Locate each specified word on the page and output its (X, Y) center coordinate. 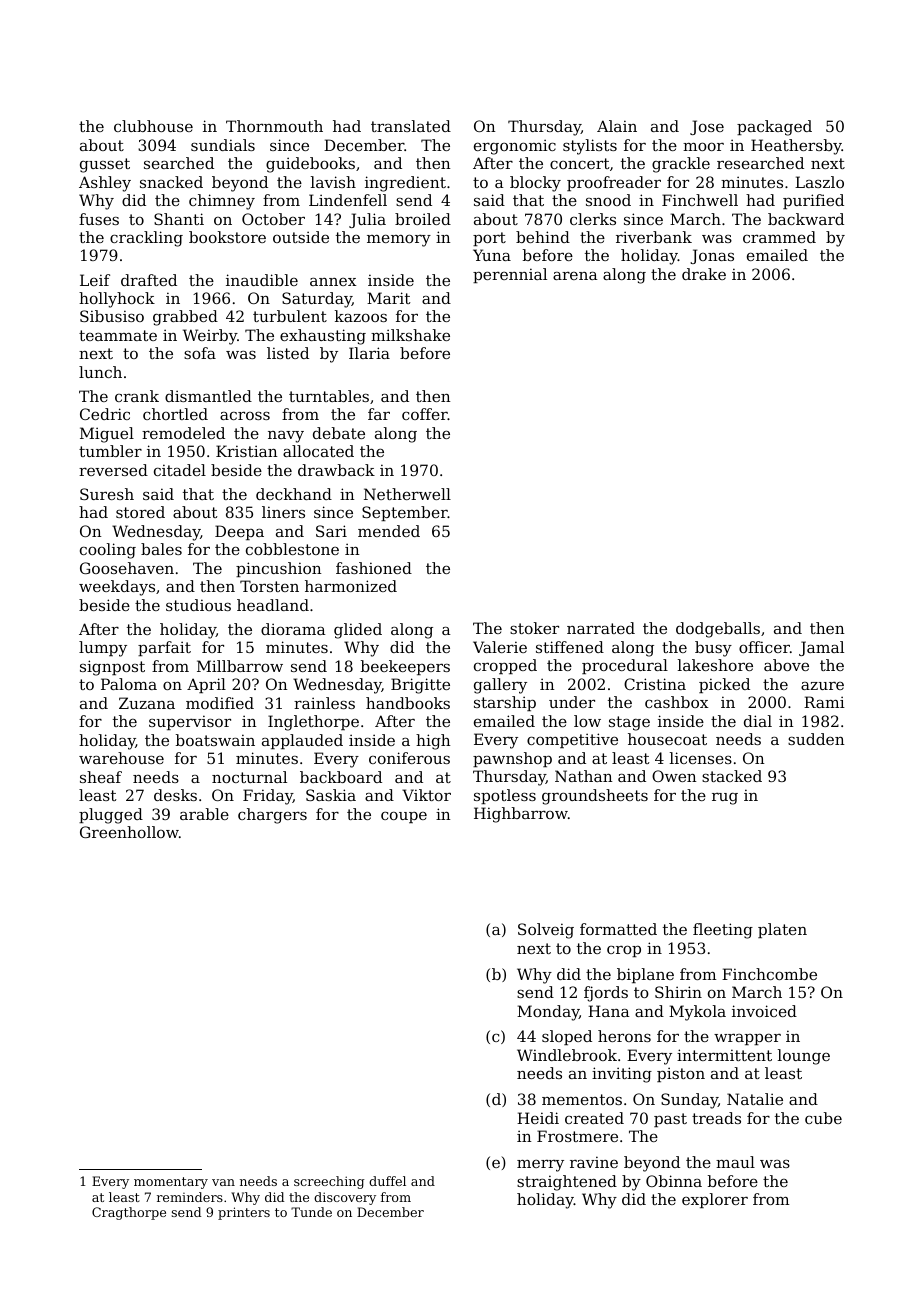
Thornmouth (274, 126)
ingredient (405, 184)
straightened (567, 1183)
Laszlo (819, 182)
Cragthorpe (129, 1213)
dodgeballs (718, 630)
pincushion (278, 569)
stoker (534, 628)
